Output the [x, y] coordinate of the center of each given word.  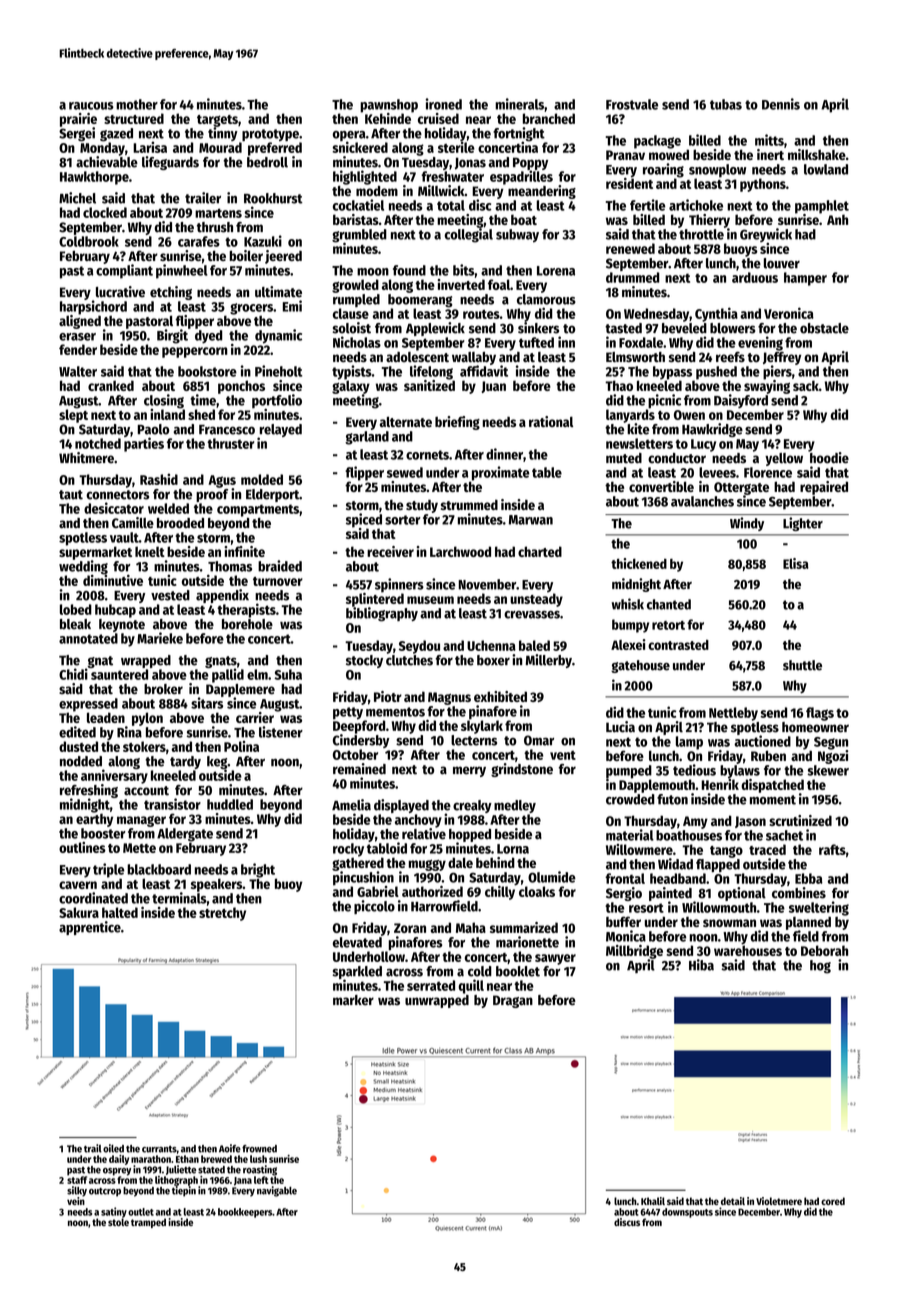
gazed [116, 135]
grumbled [359, 236]
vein [76, 1201]
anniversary [114, 776]
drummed [632, 277]
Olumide [552, 877]
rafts [832, 849]
